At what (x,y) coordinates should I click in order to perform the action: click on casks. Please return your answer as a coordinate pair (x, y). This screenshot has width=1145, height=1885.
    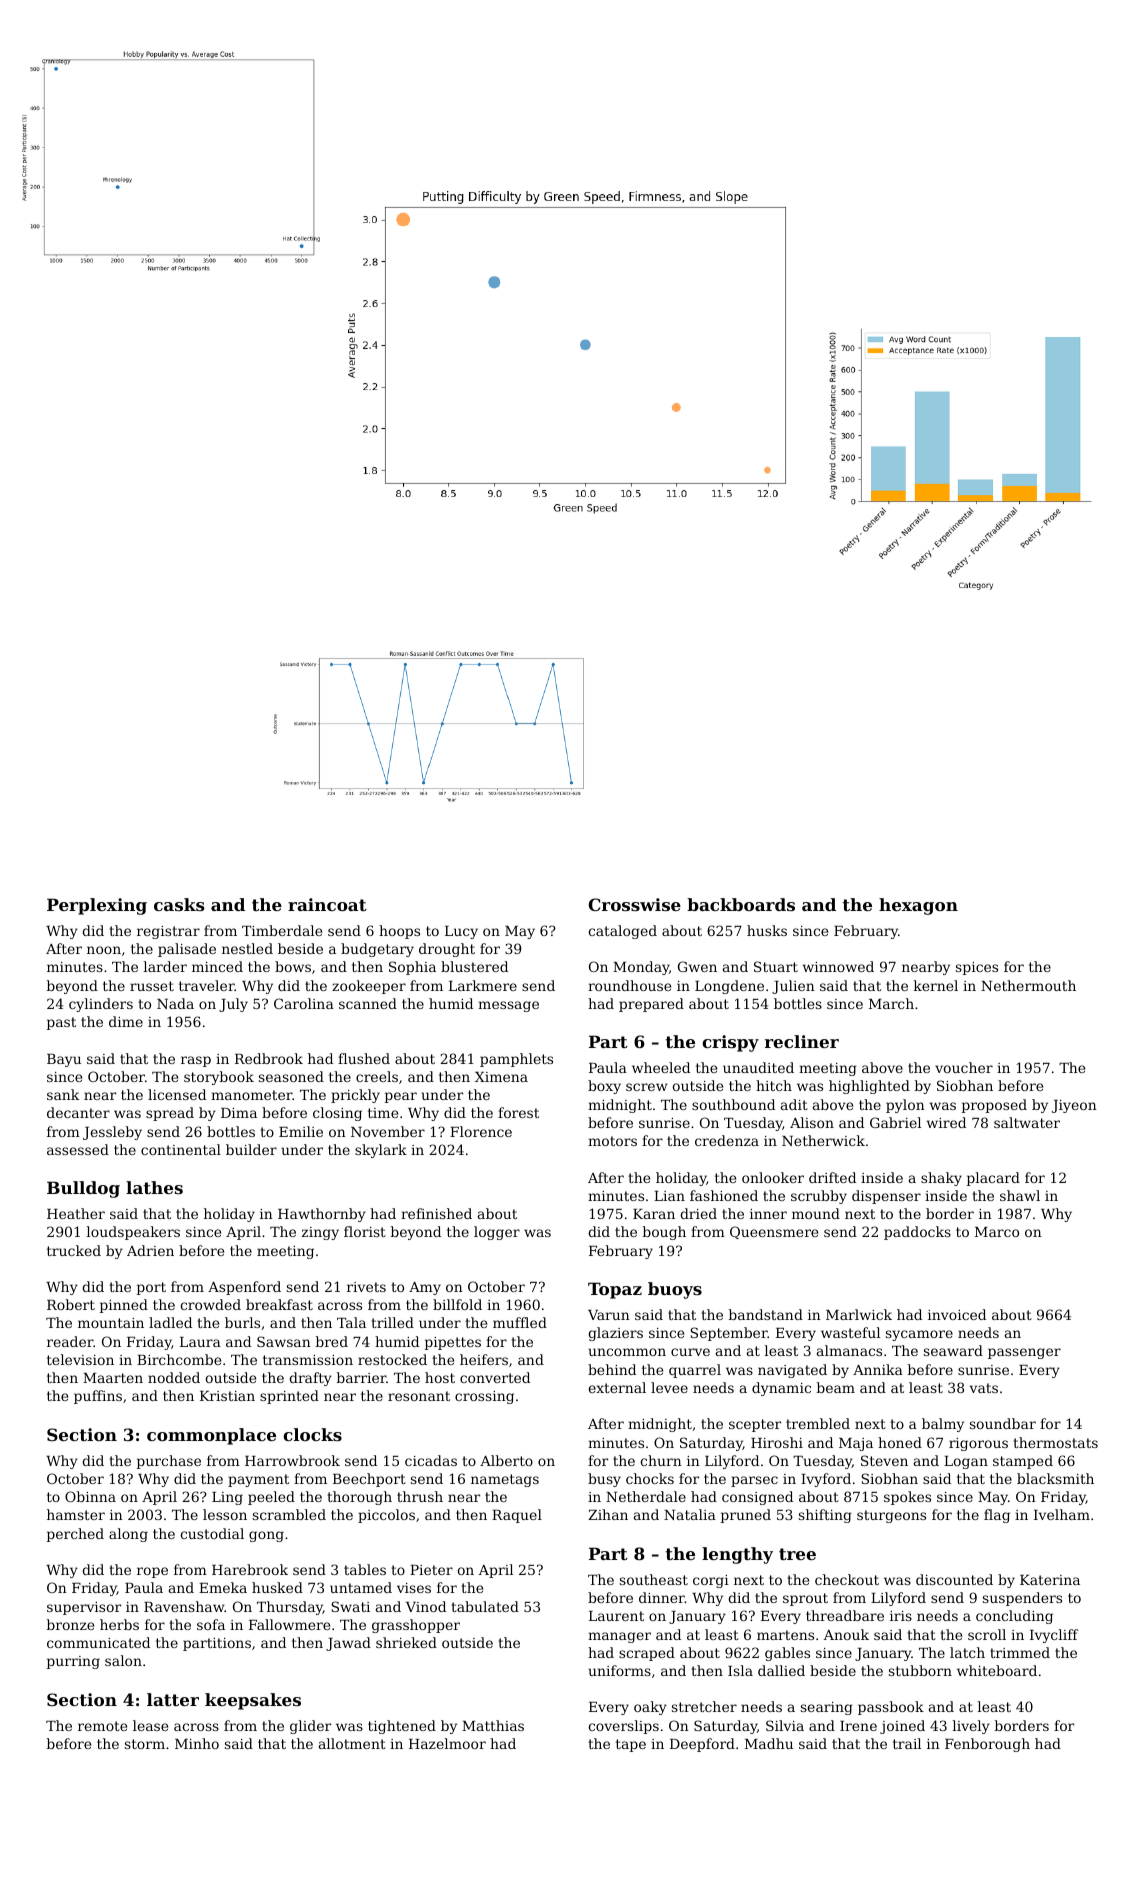
    Looking at the image, I should click on (179, 904).
